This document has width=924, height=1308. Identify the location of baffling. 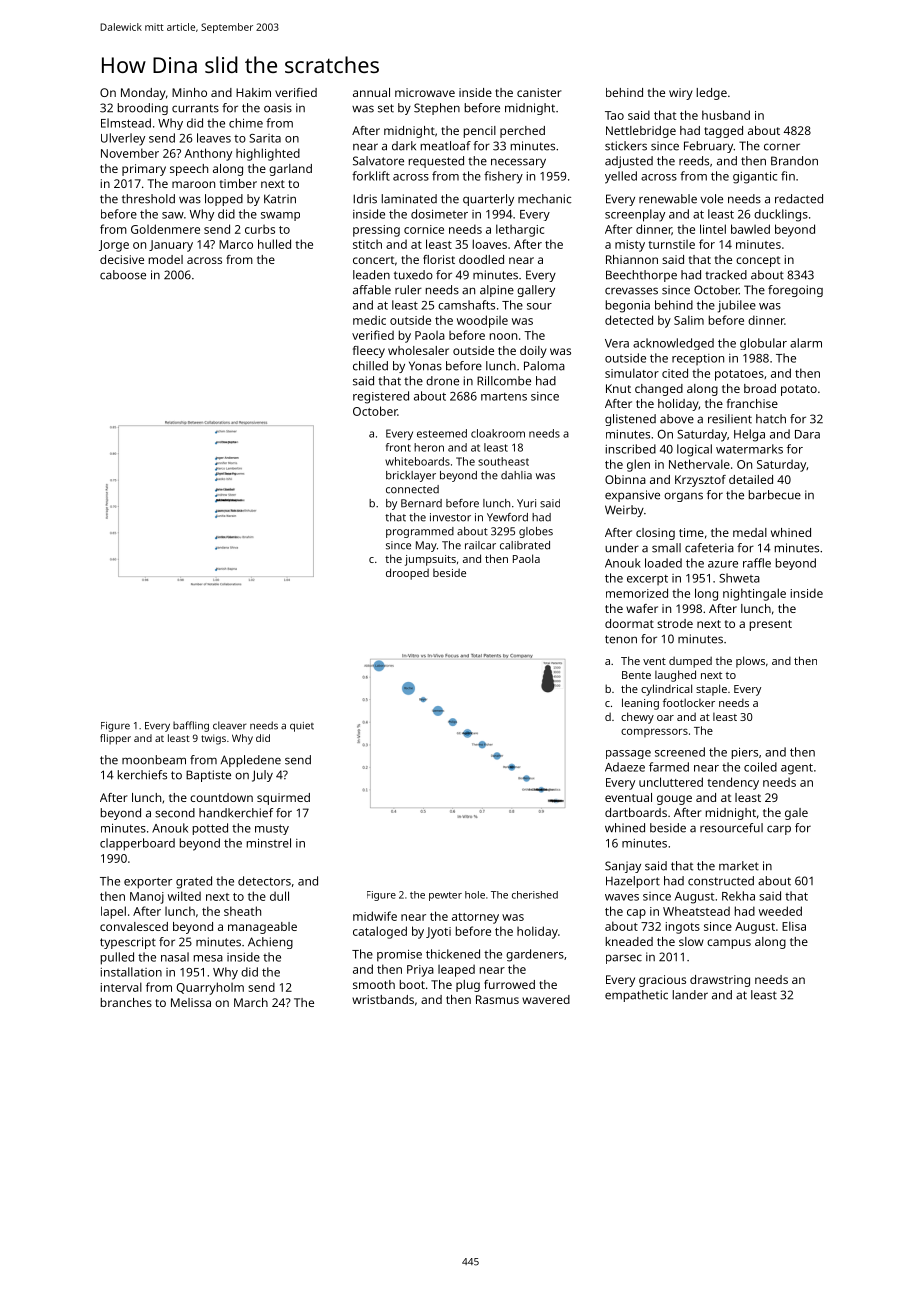
(191, 726).
